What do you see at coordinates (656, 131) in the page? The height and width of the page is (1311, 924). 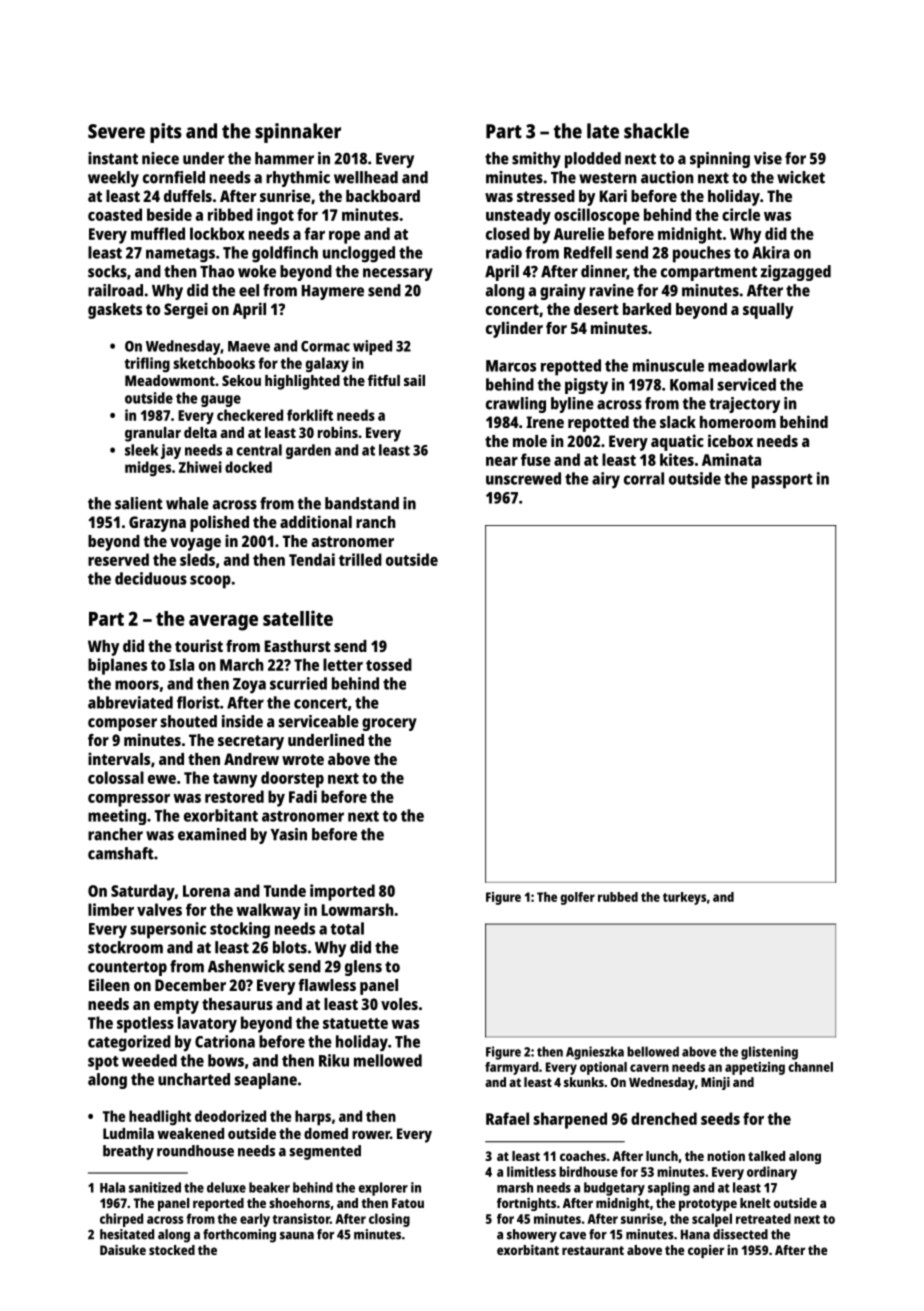 I see `shackle` at bounding box center [656, 131].
